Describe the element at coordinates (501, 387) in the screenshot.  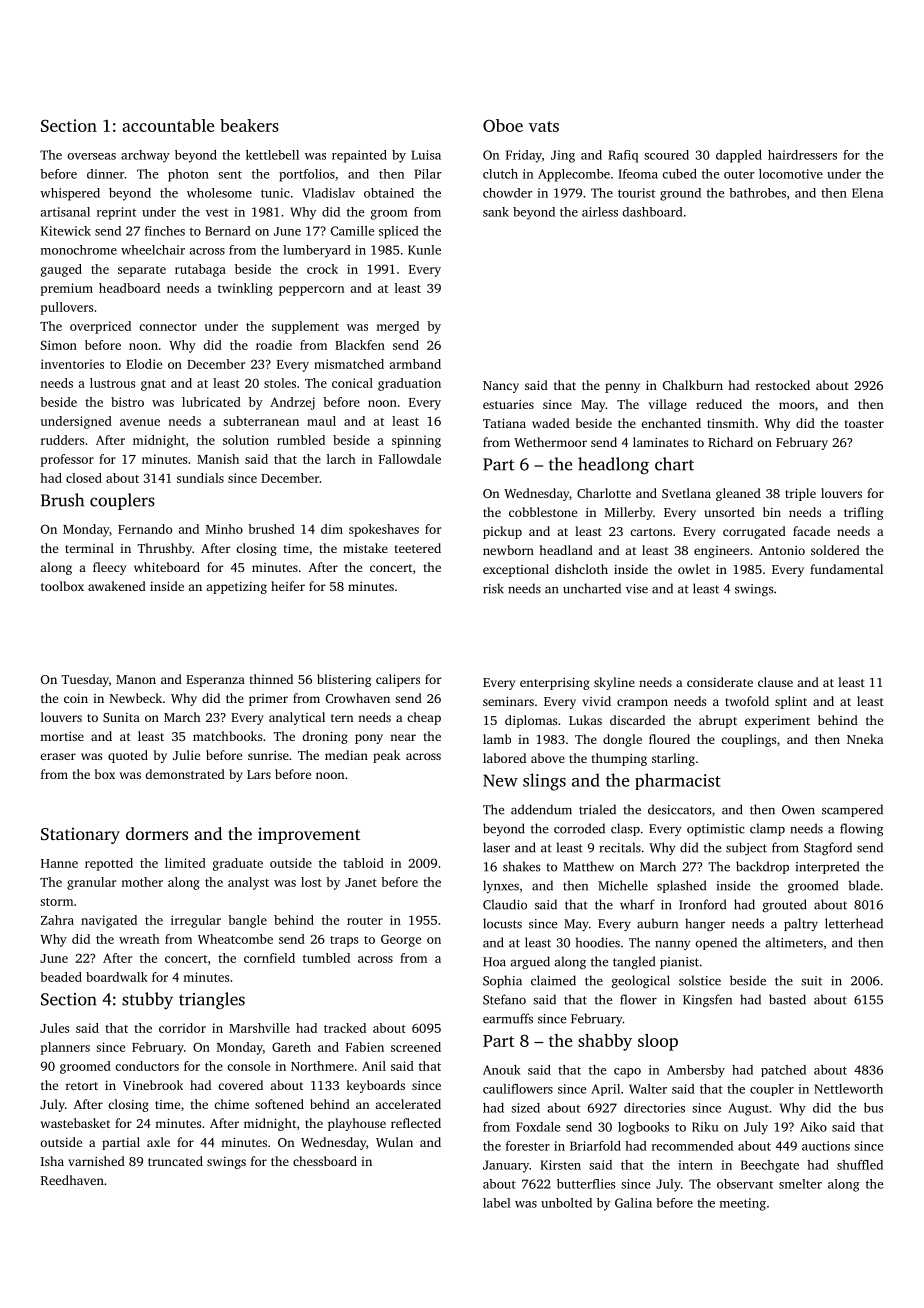
I see `Nancy` at that location.
